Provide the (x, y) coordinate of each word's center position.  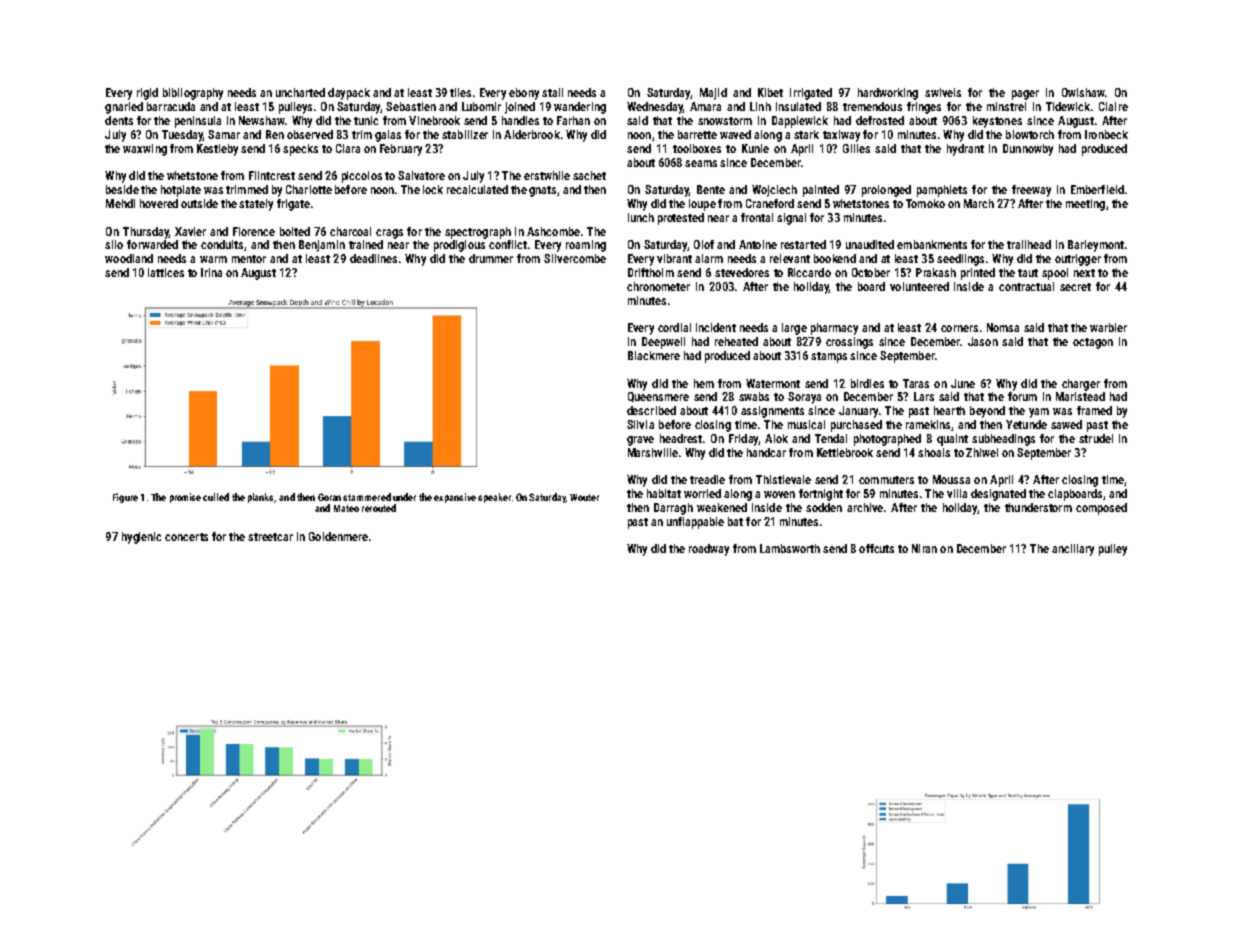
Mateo (346, 508)
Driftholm (651, 272)
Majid (713, 94)
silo (114, 244)
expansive (455, 498)
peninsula (198, 122)
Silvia (640, 424)
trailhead (1029, 244)
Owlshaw (1083, 92)
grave (640, 441)
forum (1022, 396)
